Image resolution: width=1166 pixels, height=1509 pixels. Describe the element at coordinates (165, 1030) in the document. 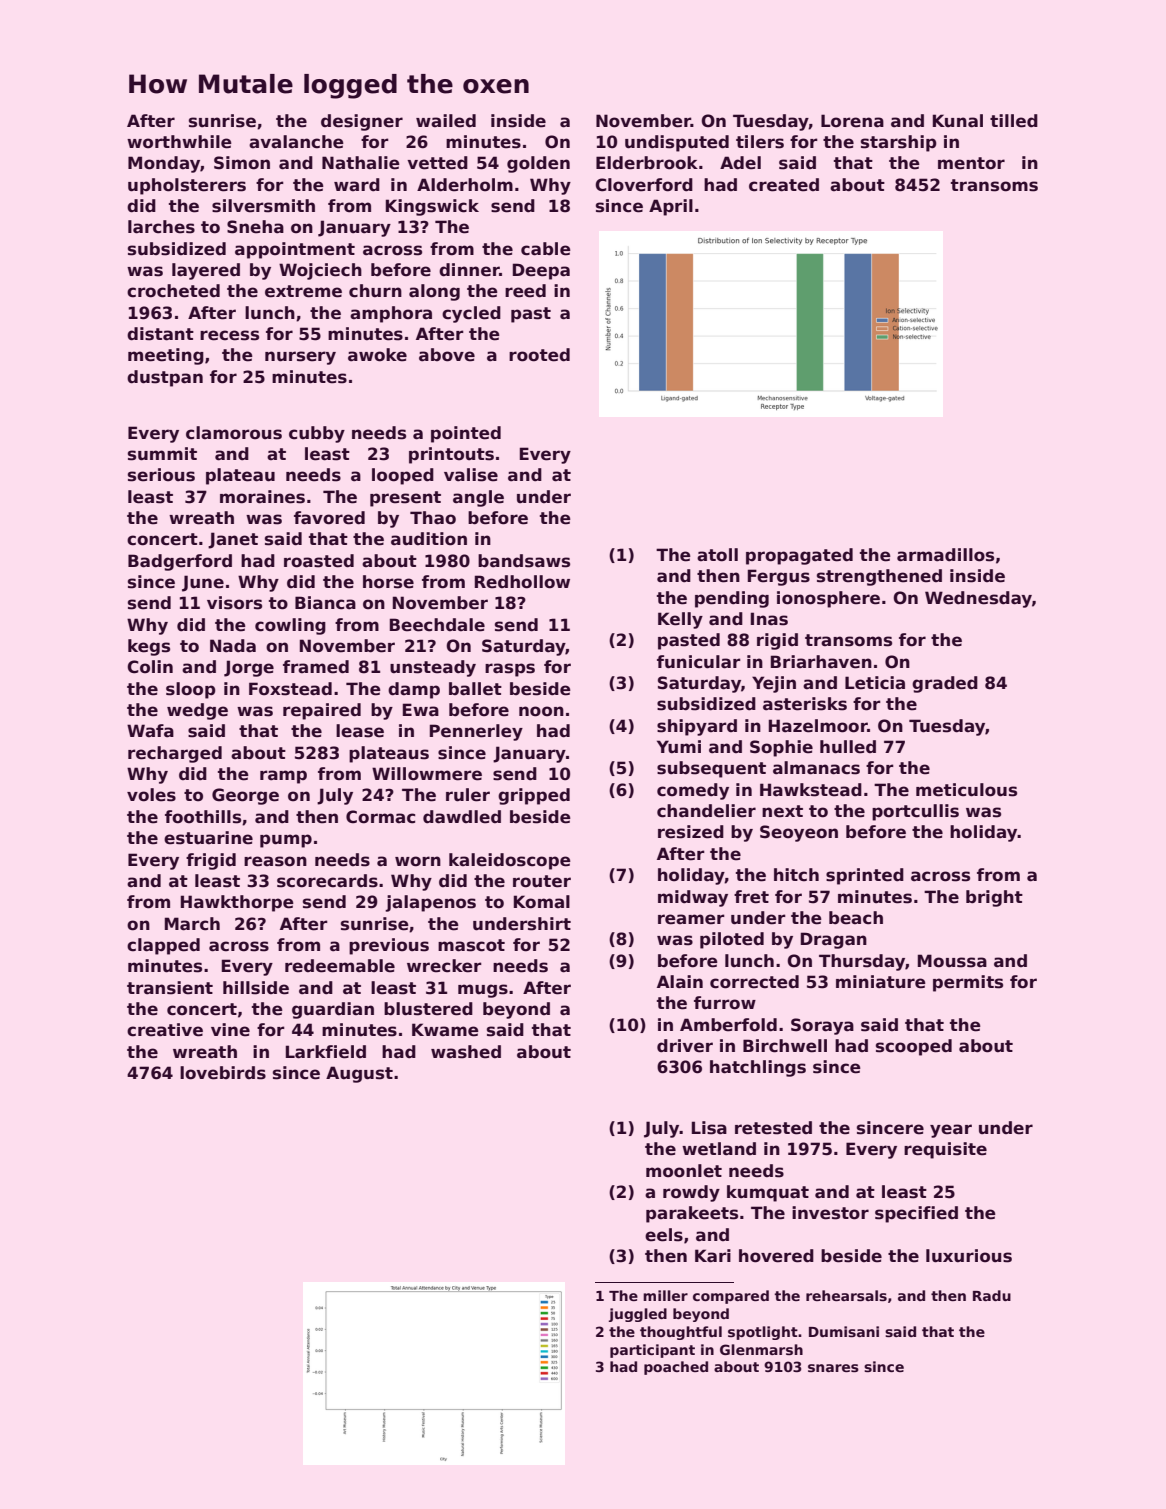

I see `creative` at that location.
